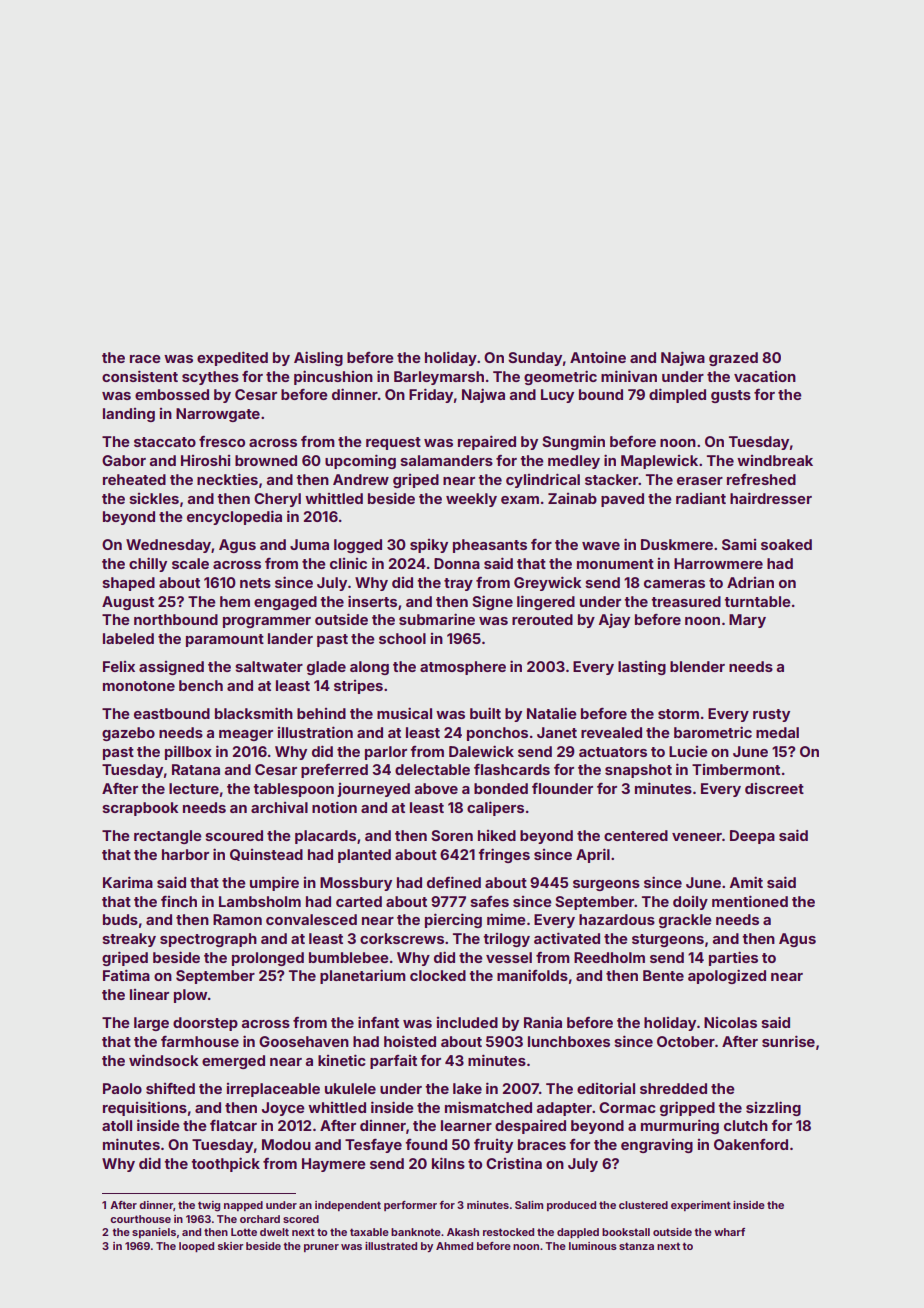  I want to click on grazed, so click(733, 359).
